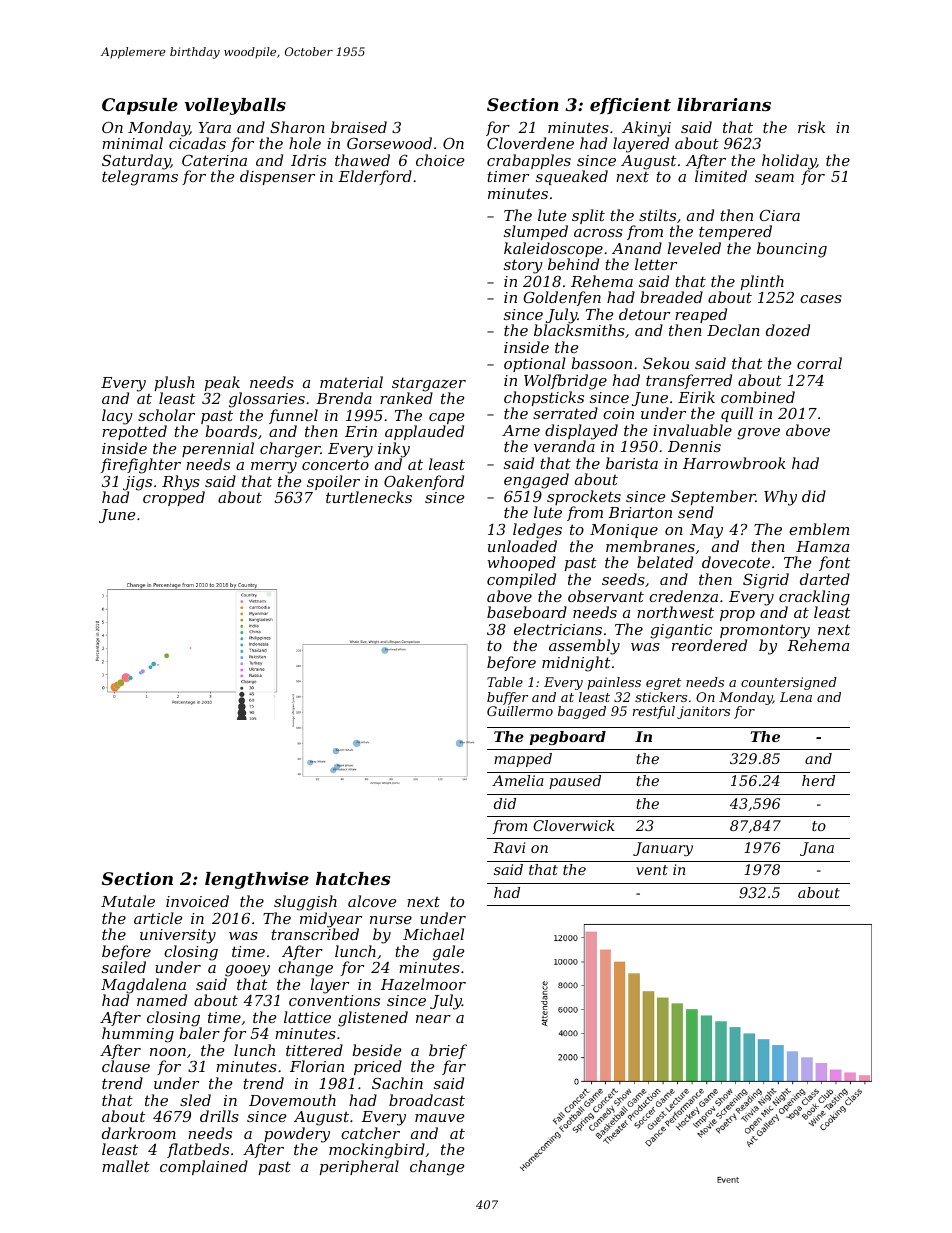  Describe the element at coordinates (734, 463) in the screenshot. I see `Harrowbrook` at that location.
